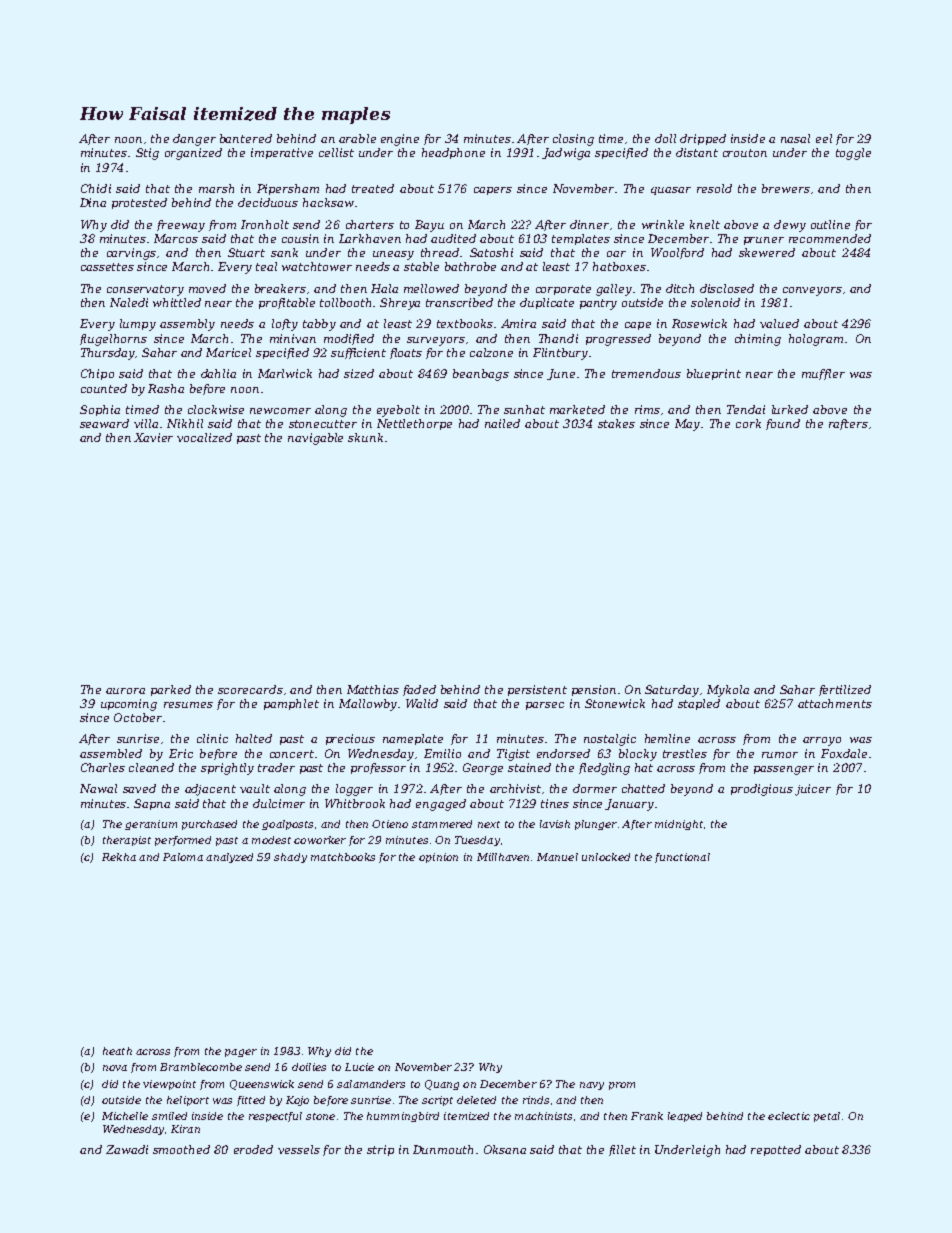 The height and width of the screenshot is (1233, 952). What do you see at coordinates (813, 790) in the screenshot?
I see `juicer` at bounding box center [813, 790].
